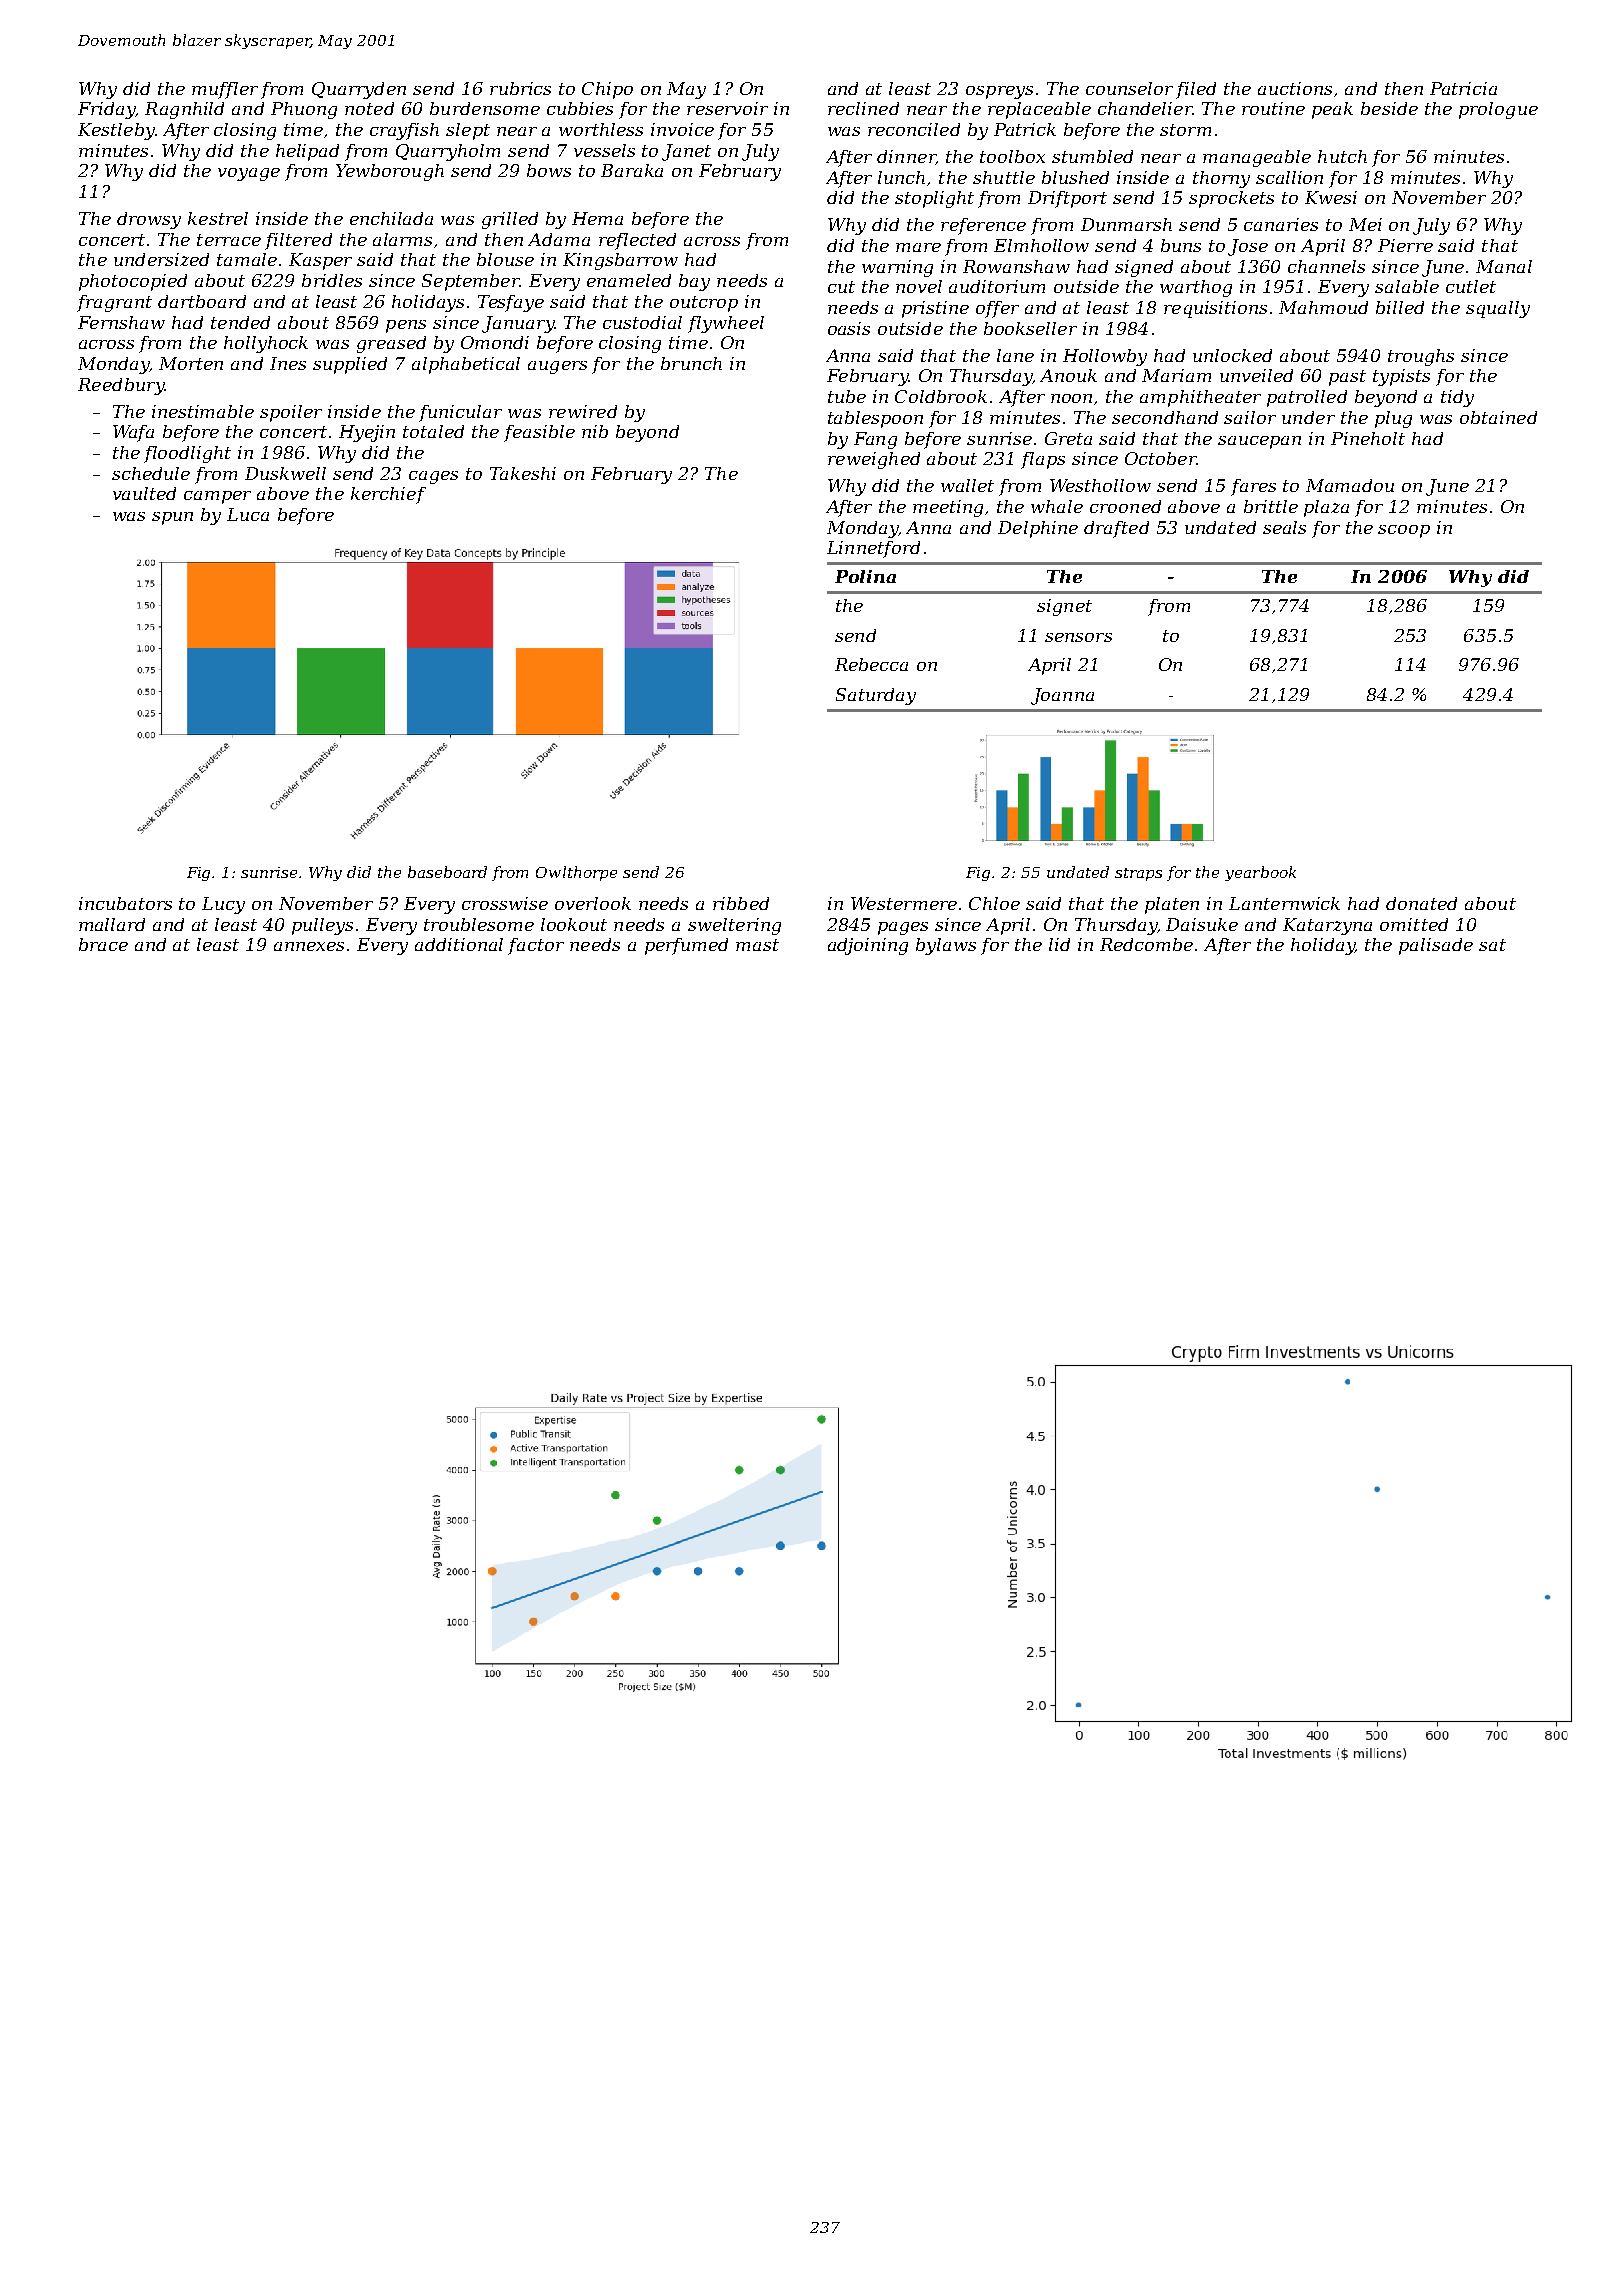 The image size is (1620, 2292). Describe the element at coordinates (1025, 129) in the document. I see `Patrick` at that location.
